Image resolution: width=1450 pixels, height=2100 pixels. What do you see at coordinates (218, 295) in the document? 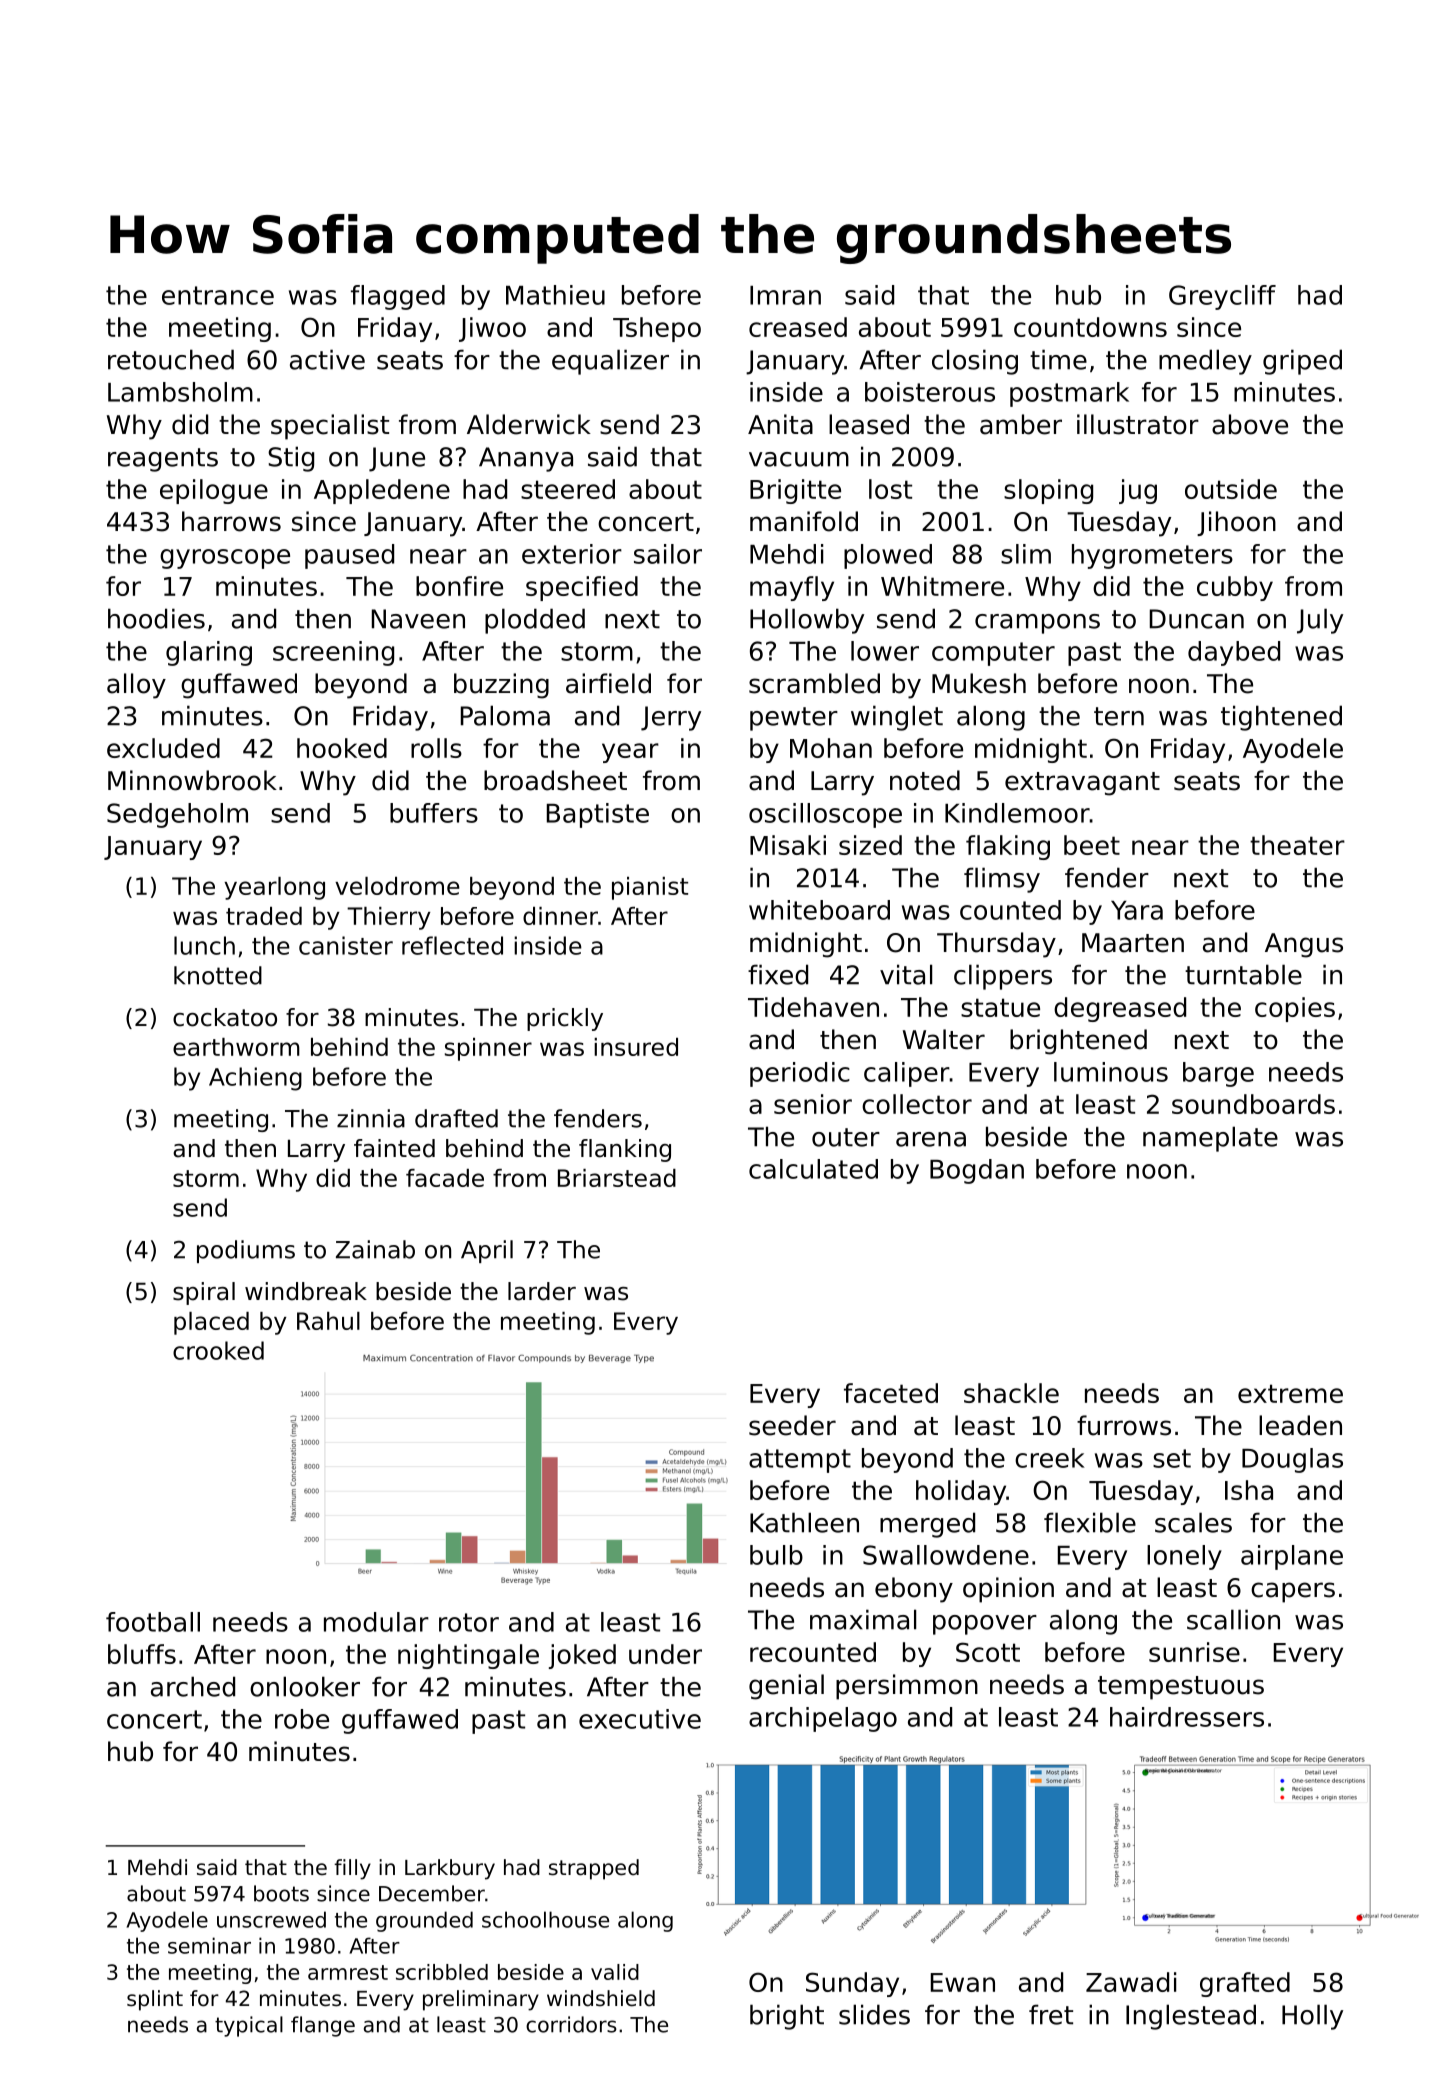
I see `entrance` at bounding box center [218, 295].
